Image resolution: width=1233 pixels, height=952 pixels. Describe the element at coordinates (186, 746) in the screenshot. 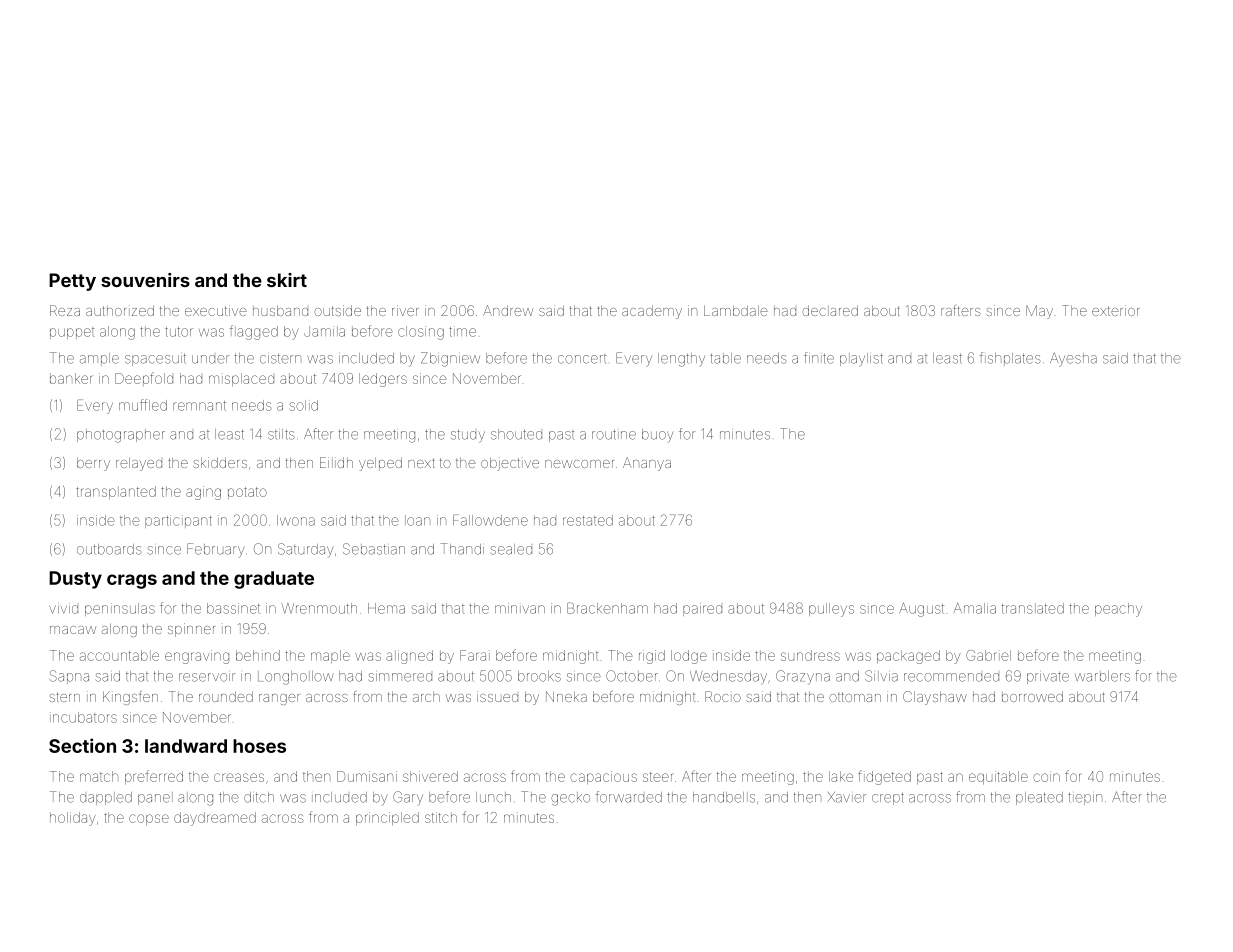

I see `landward` at that location.
